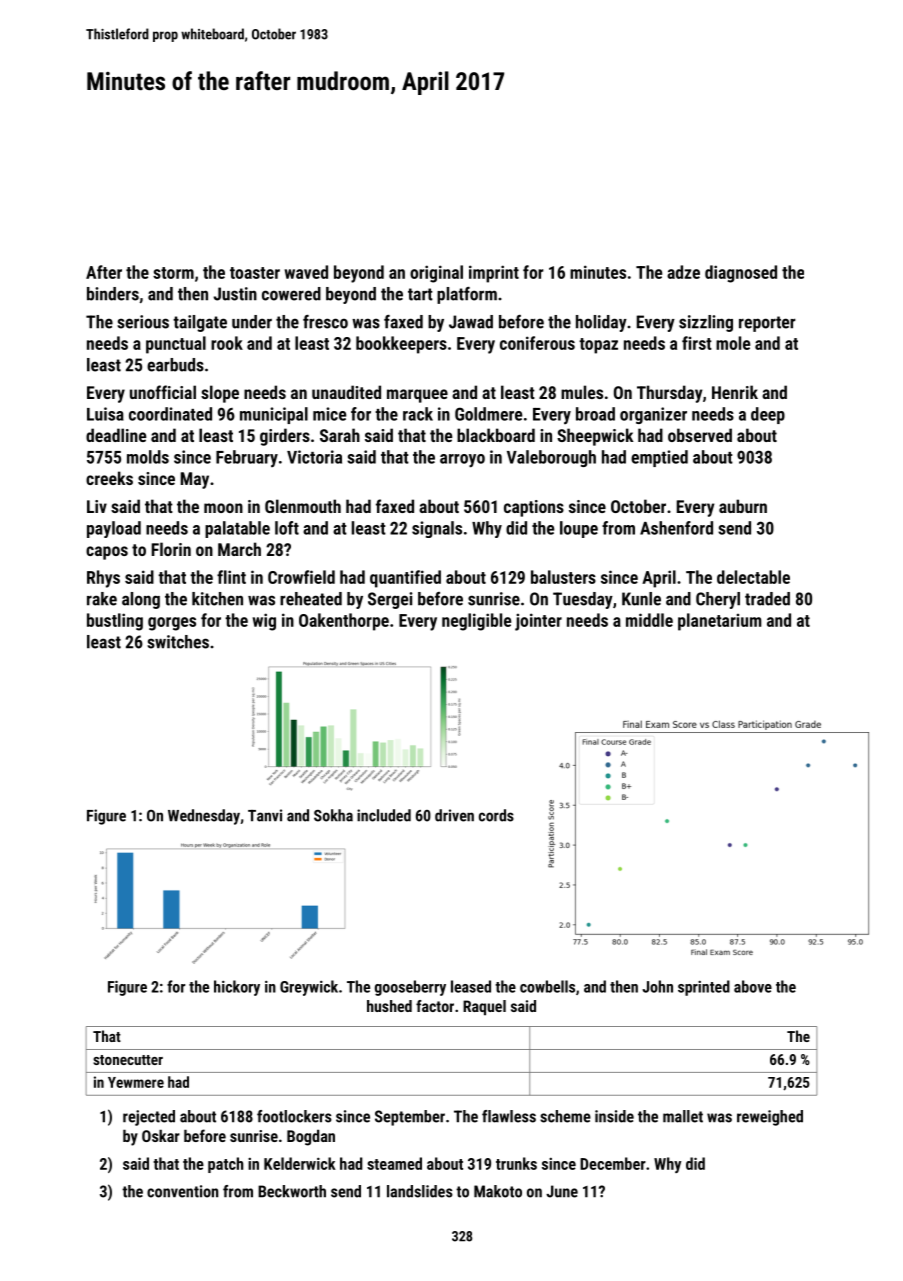 This page has height=1281, width=903. Describe the element at coordinates (136, 1082) in the page. I see `Yewmere` at that location.
